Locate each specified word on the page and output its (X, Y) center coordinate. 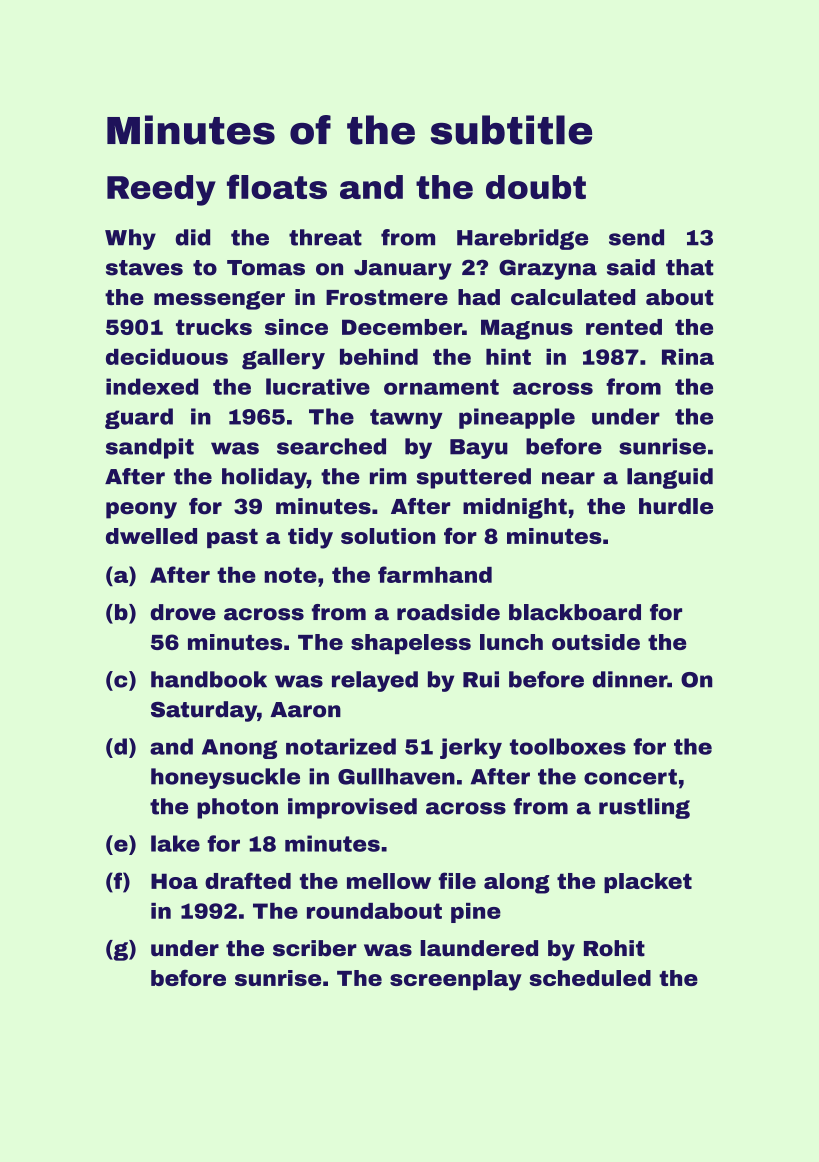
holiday (264, 478)
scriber (315, 948)
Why (130, 239)
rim (388, 476)
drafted (248, 880)
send (636, 237)
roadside (448, 612)
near (568, 478)
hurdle (676, 506)
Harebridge (522, 239)
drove (183, 612)
